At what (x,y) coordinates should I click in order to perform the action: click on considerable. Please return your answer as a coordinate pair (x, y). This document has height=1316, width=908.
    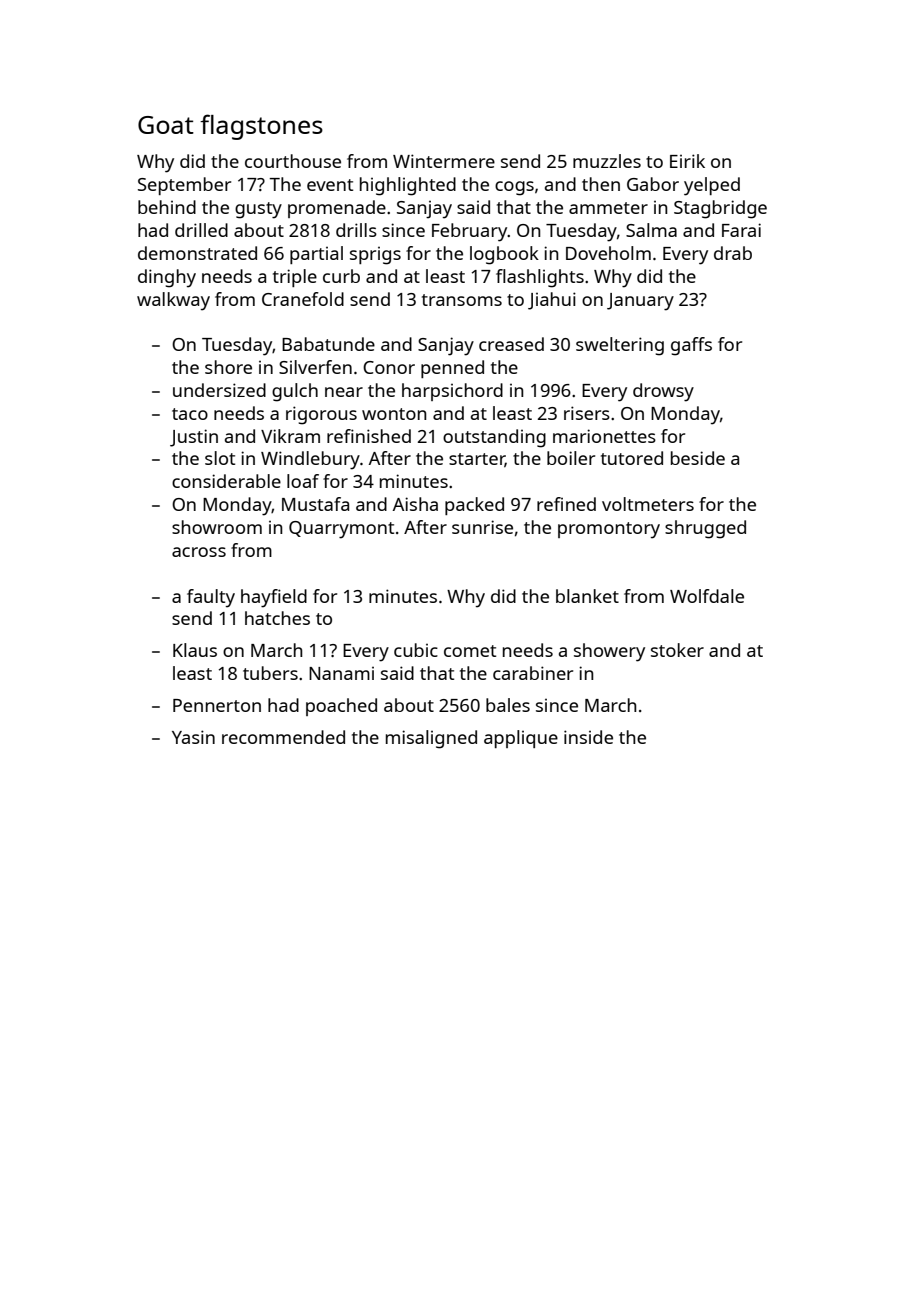
    Looking at the image, I should click on (226, 481).
